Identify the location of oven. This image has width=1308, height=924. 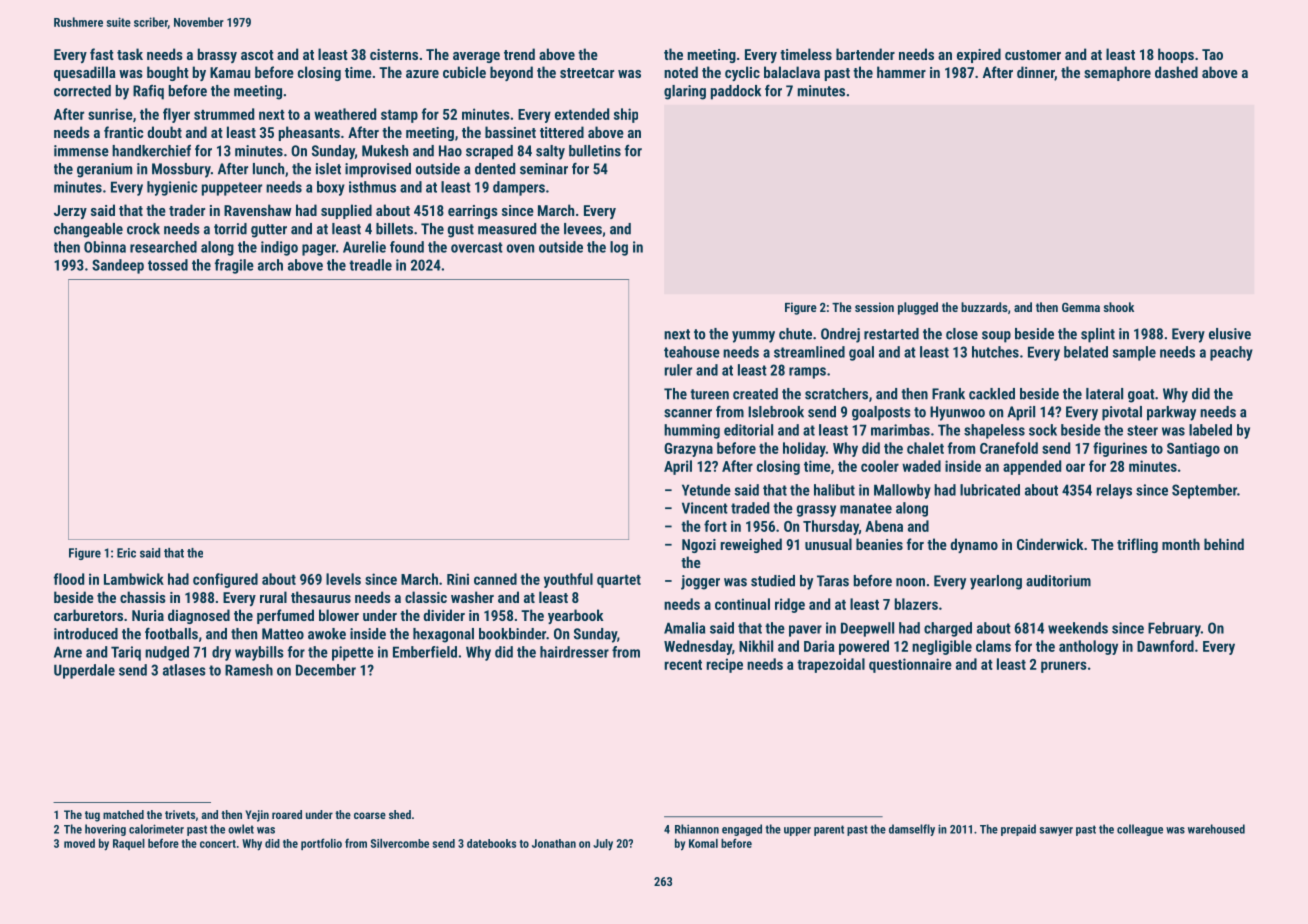
(520, 248).
